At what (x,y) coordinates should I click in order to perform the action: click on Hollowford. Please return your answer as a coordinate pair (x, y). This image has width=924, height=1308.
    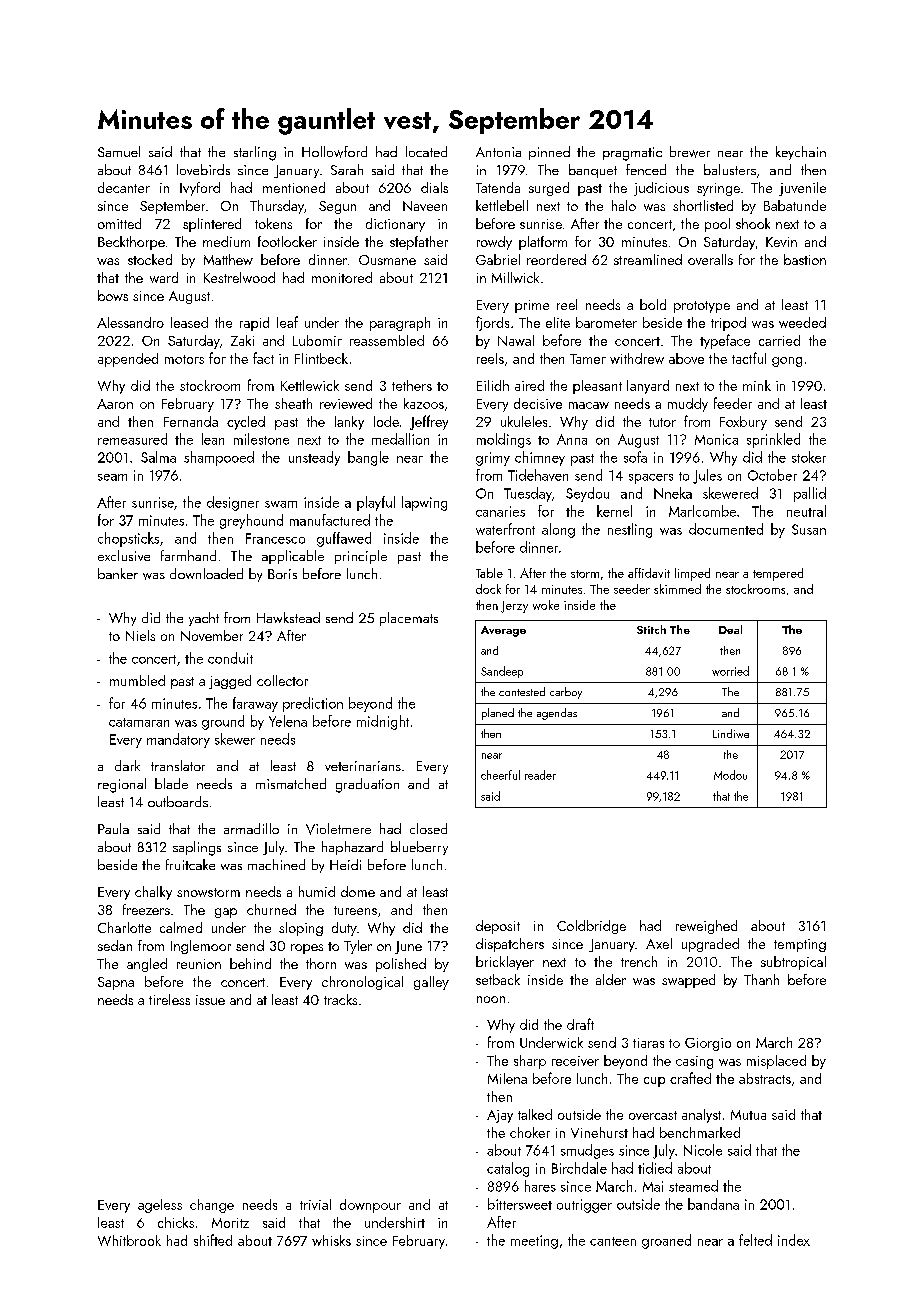
    Looking at the image, I should click on (334, 152).
